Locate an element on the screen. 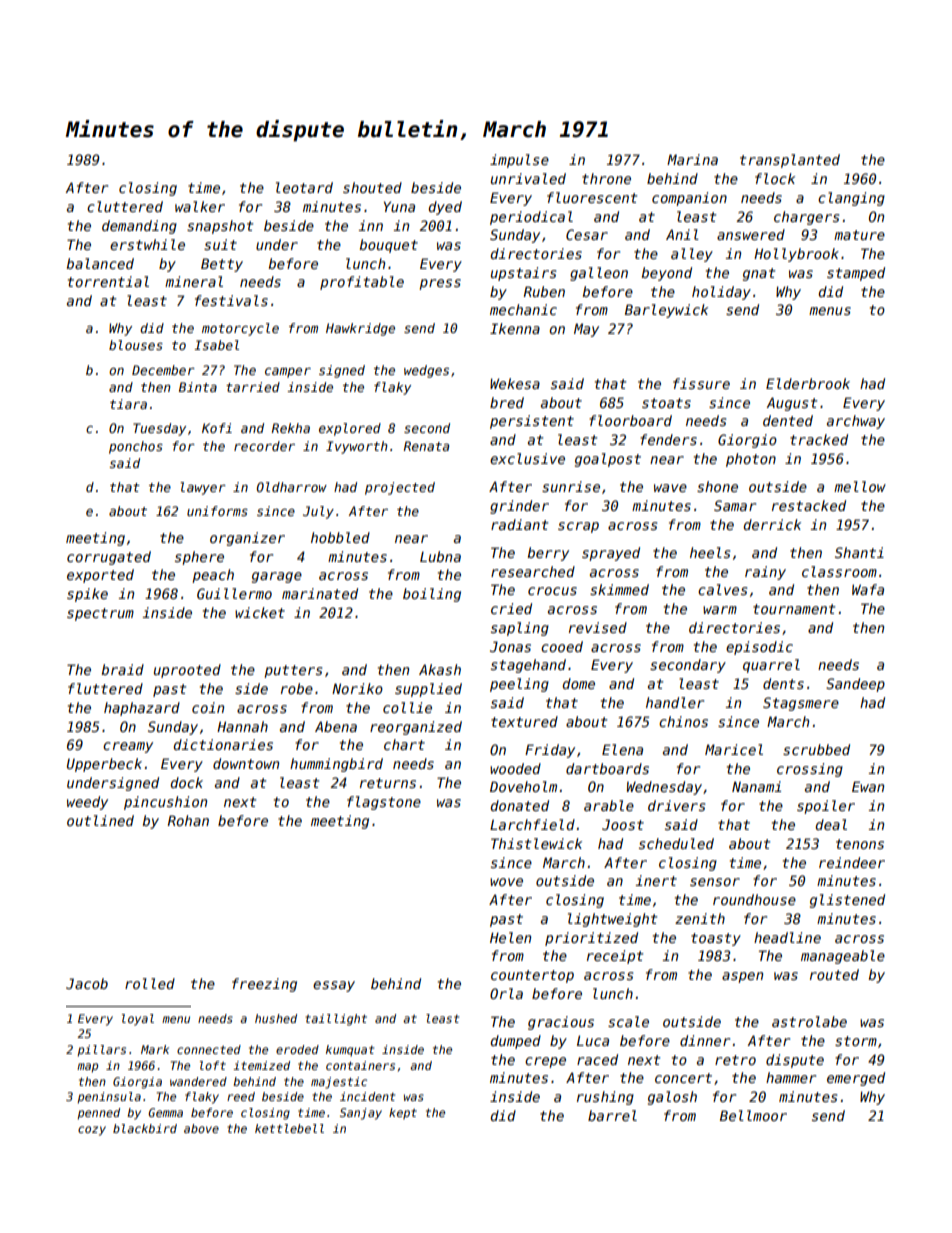 The height and width of the screenshot is (1233, 952). Gemma is located at coordinates (165, 1112).
